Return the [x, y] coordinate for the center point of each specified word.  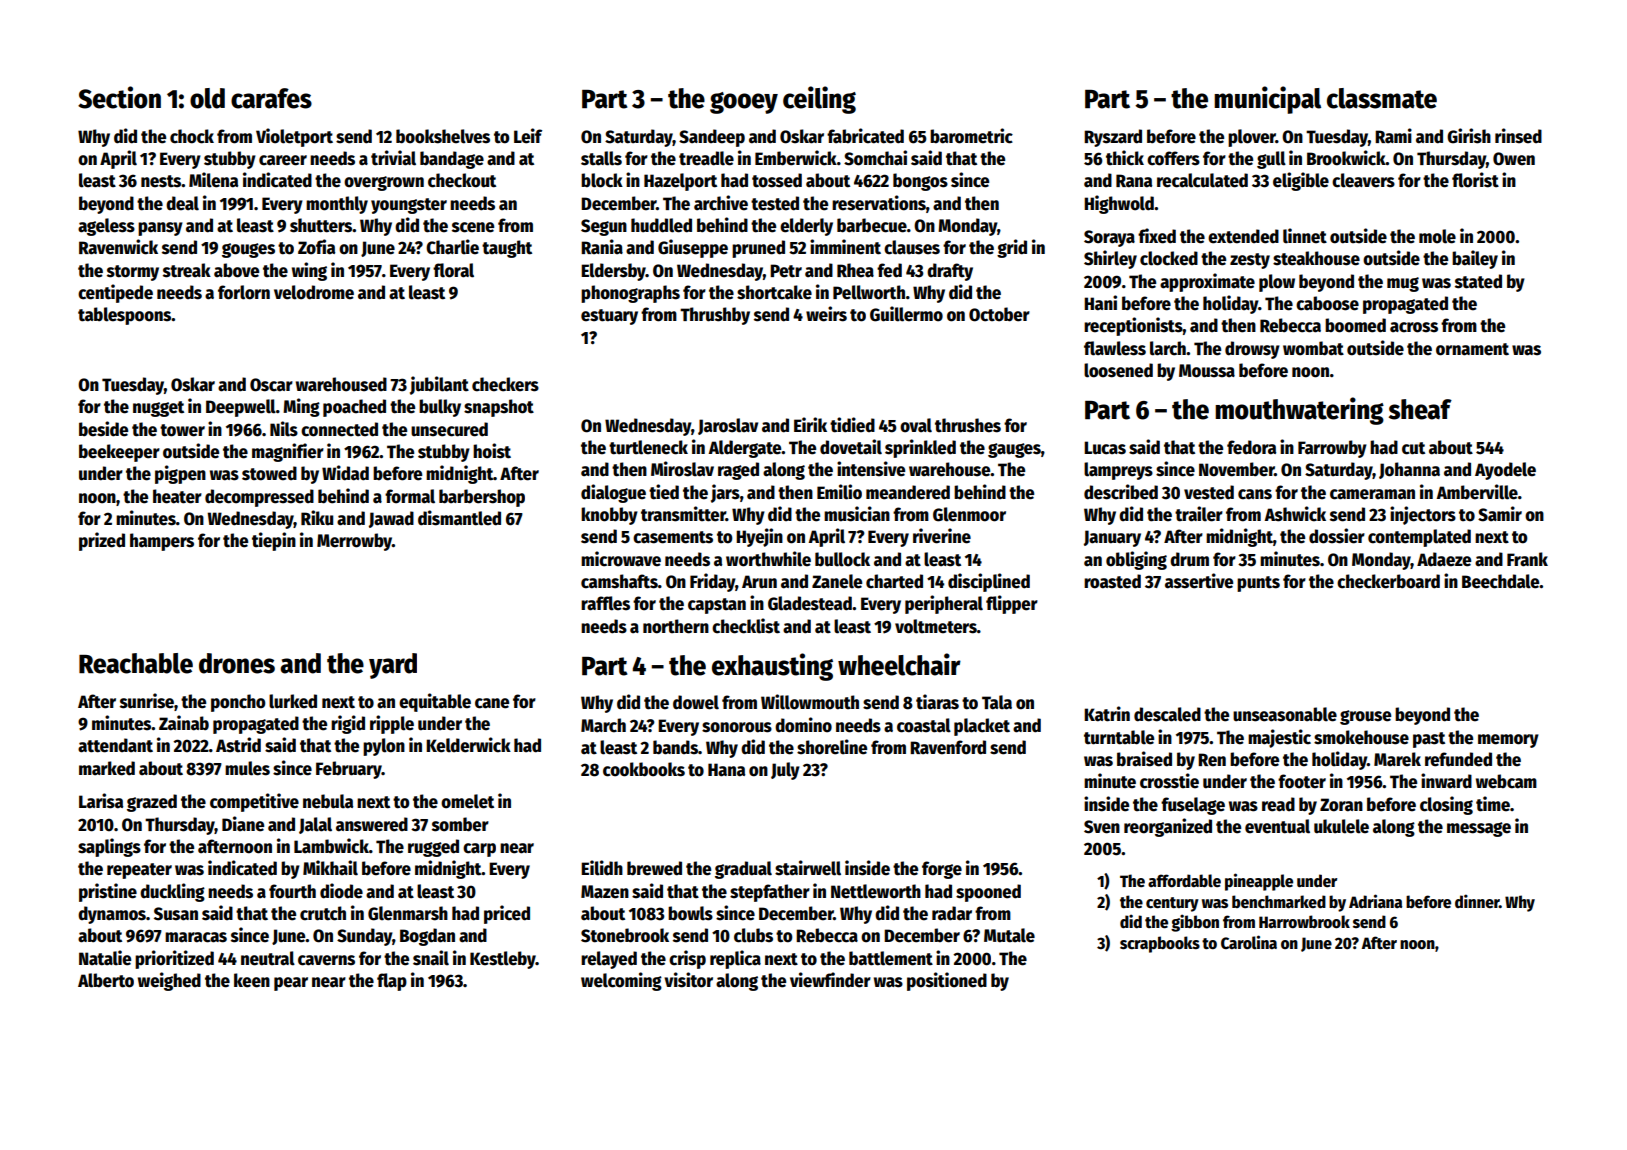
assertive [1199, 581]
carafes [271, 98]
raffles [605, 603]
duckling [172, 892]
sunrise [147, 701]
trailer [1199, 514]
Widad [345, 473]
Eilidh [602, 868]
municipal [1267, 100]
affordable [1184, 880]
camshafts [619, 581]
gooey [744, 103]
